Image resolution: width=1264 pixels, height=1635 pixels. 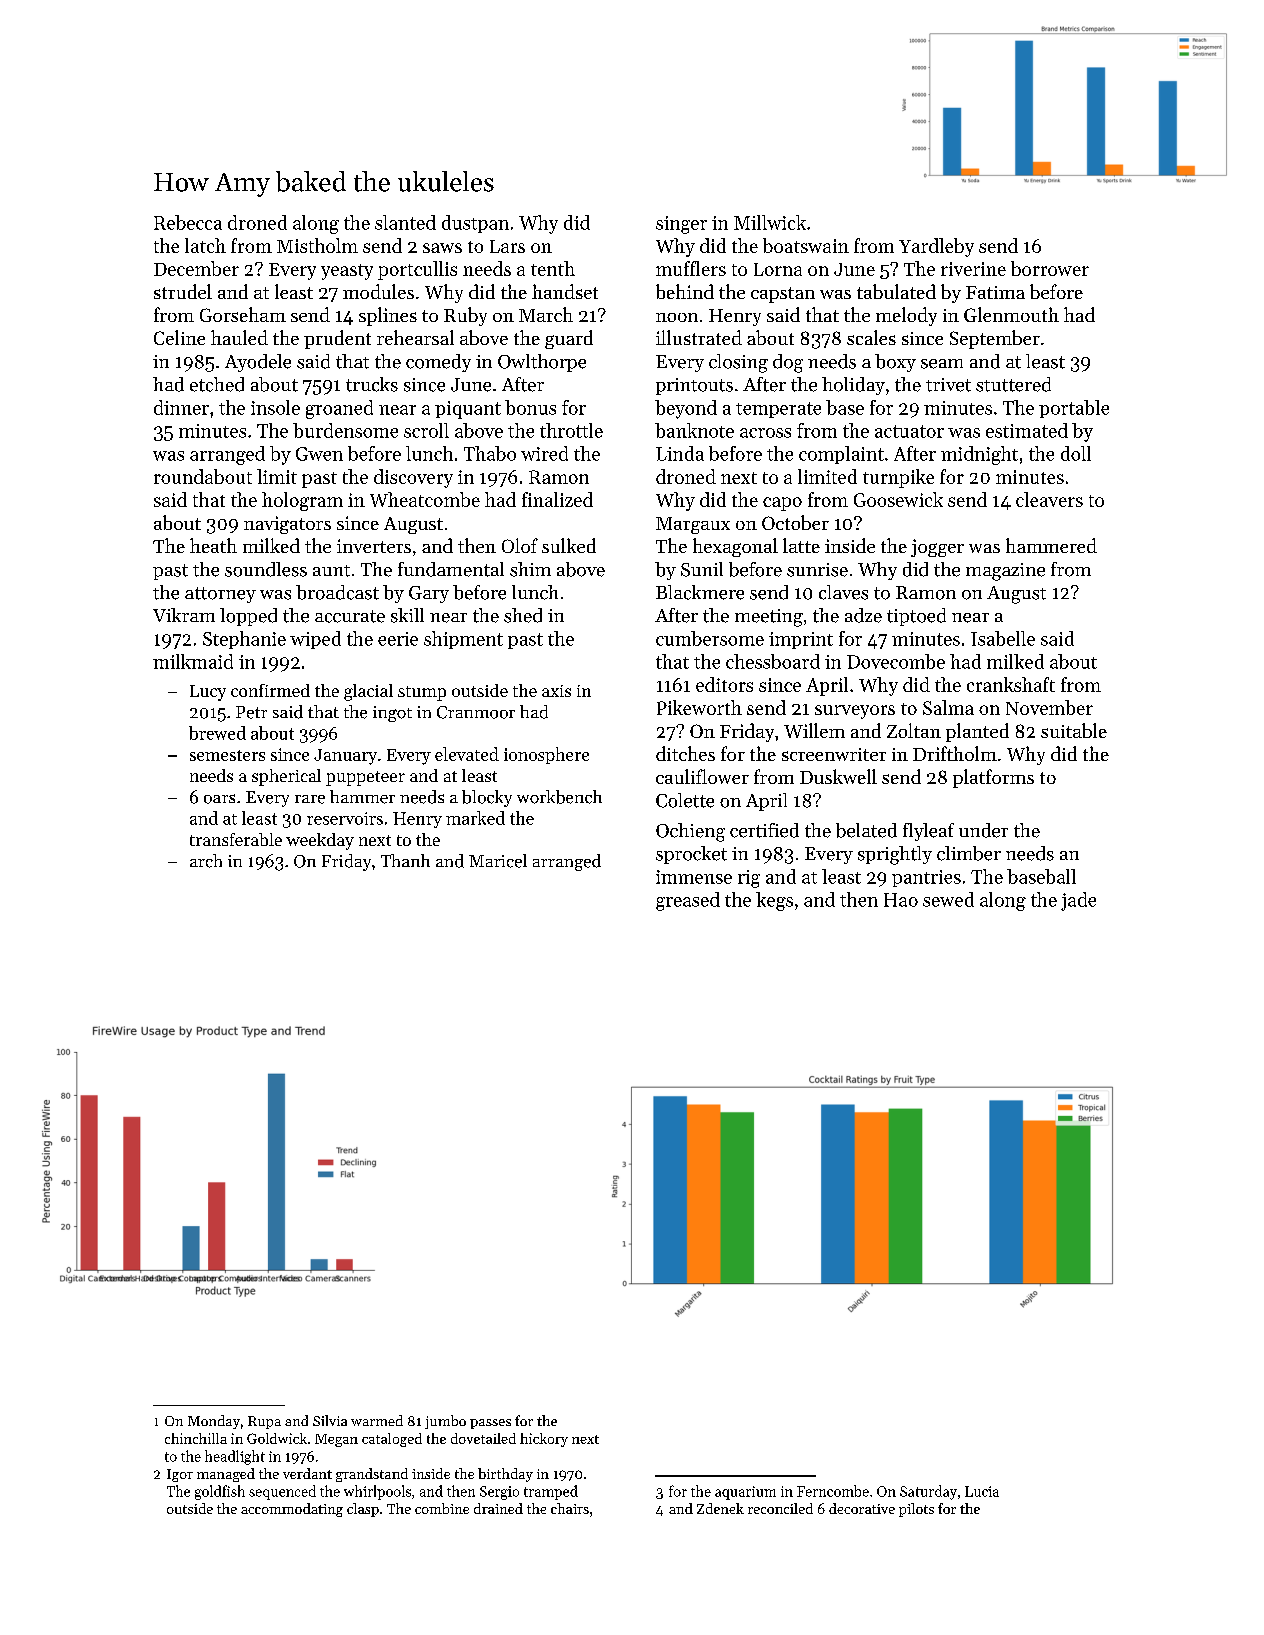 I want to click on midnight, so click(x=979, y=455).
